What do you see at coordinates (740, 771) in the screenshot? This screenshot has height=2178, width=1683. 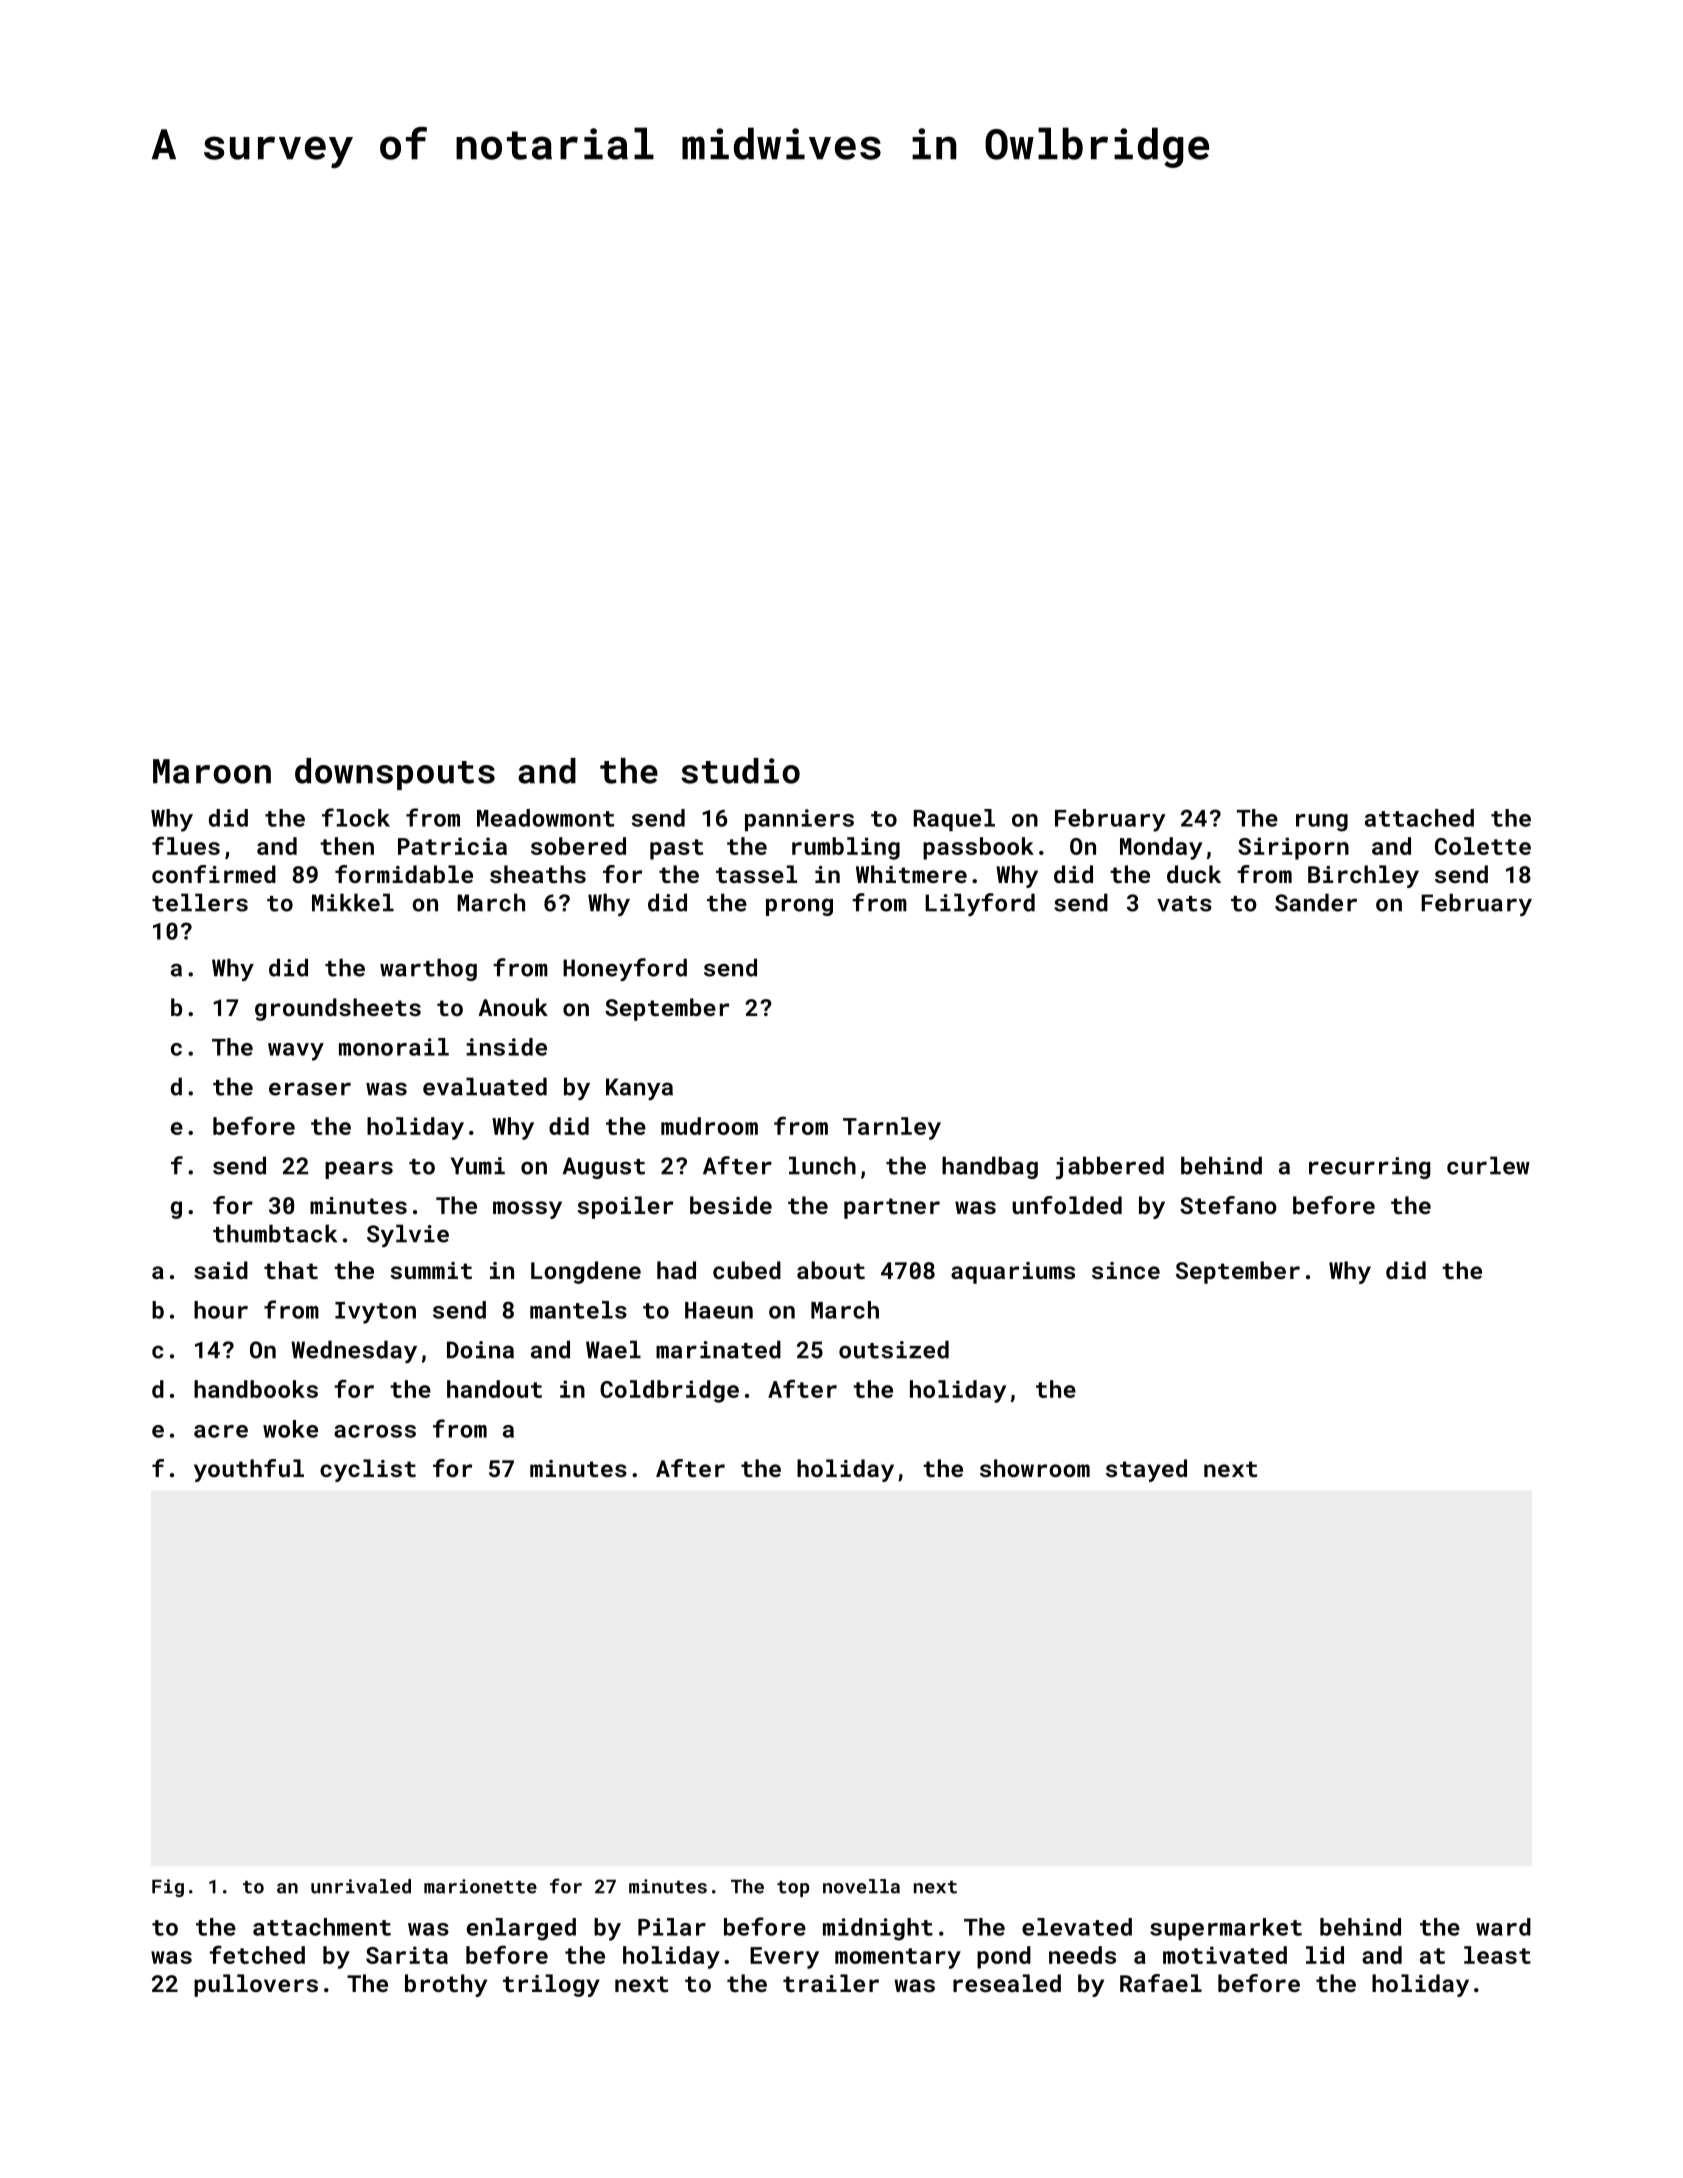 I see `studio` at bounding box center [740, 771].
